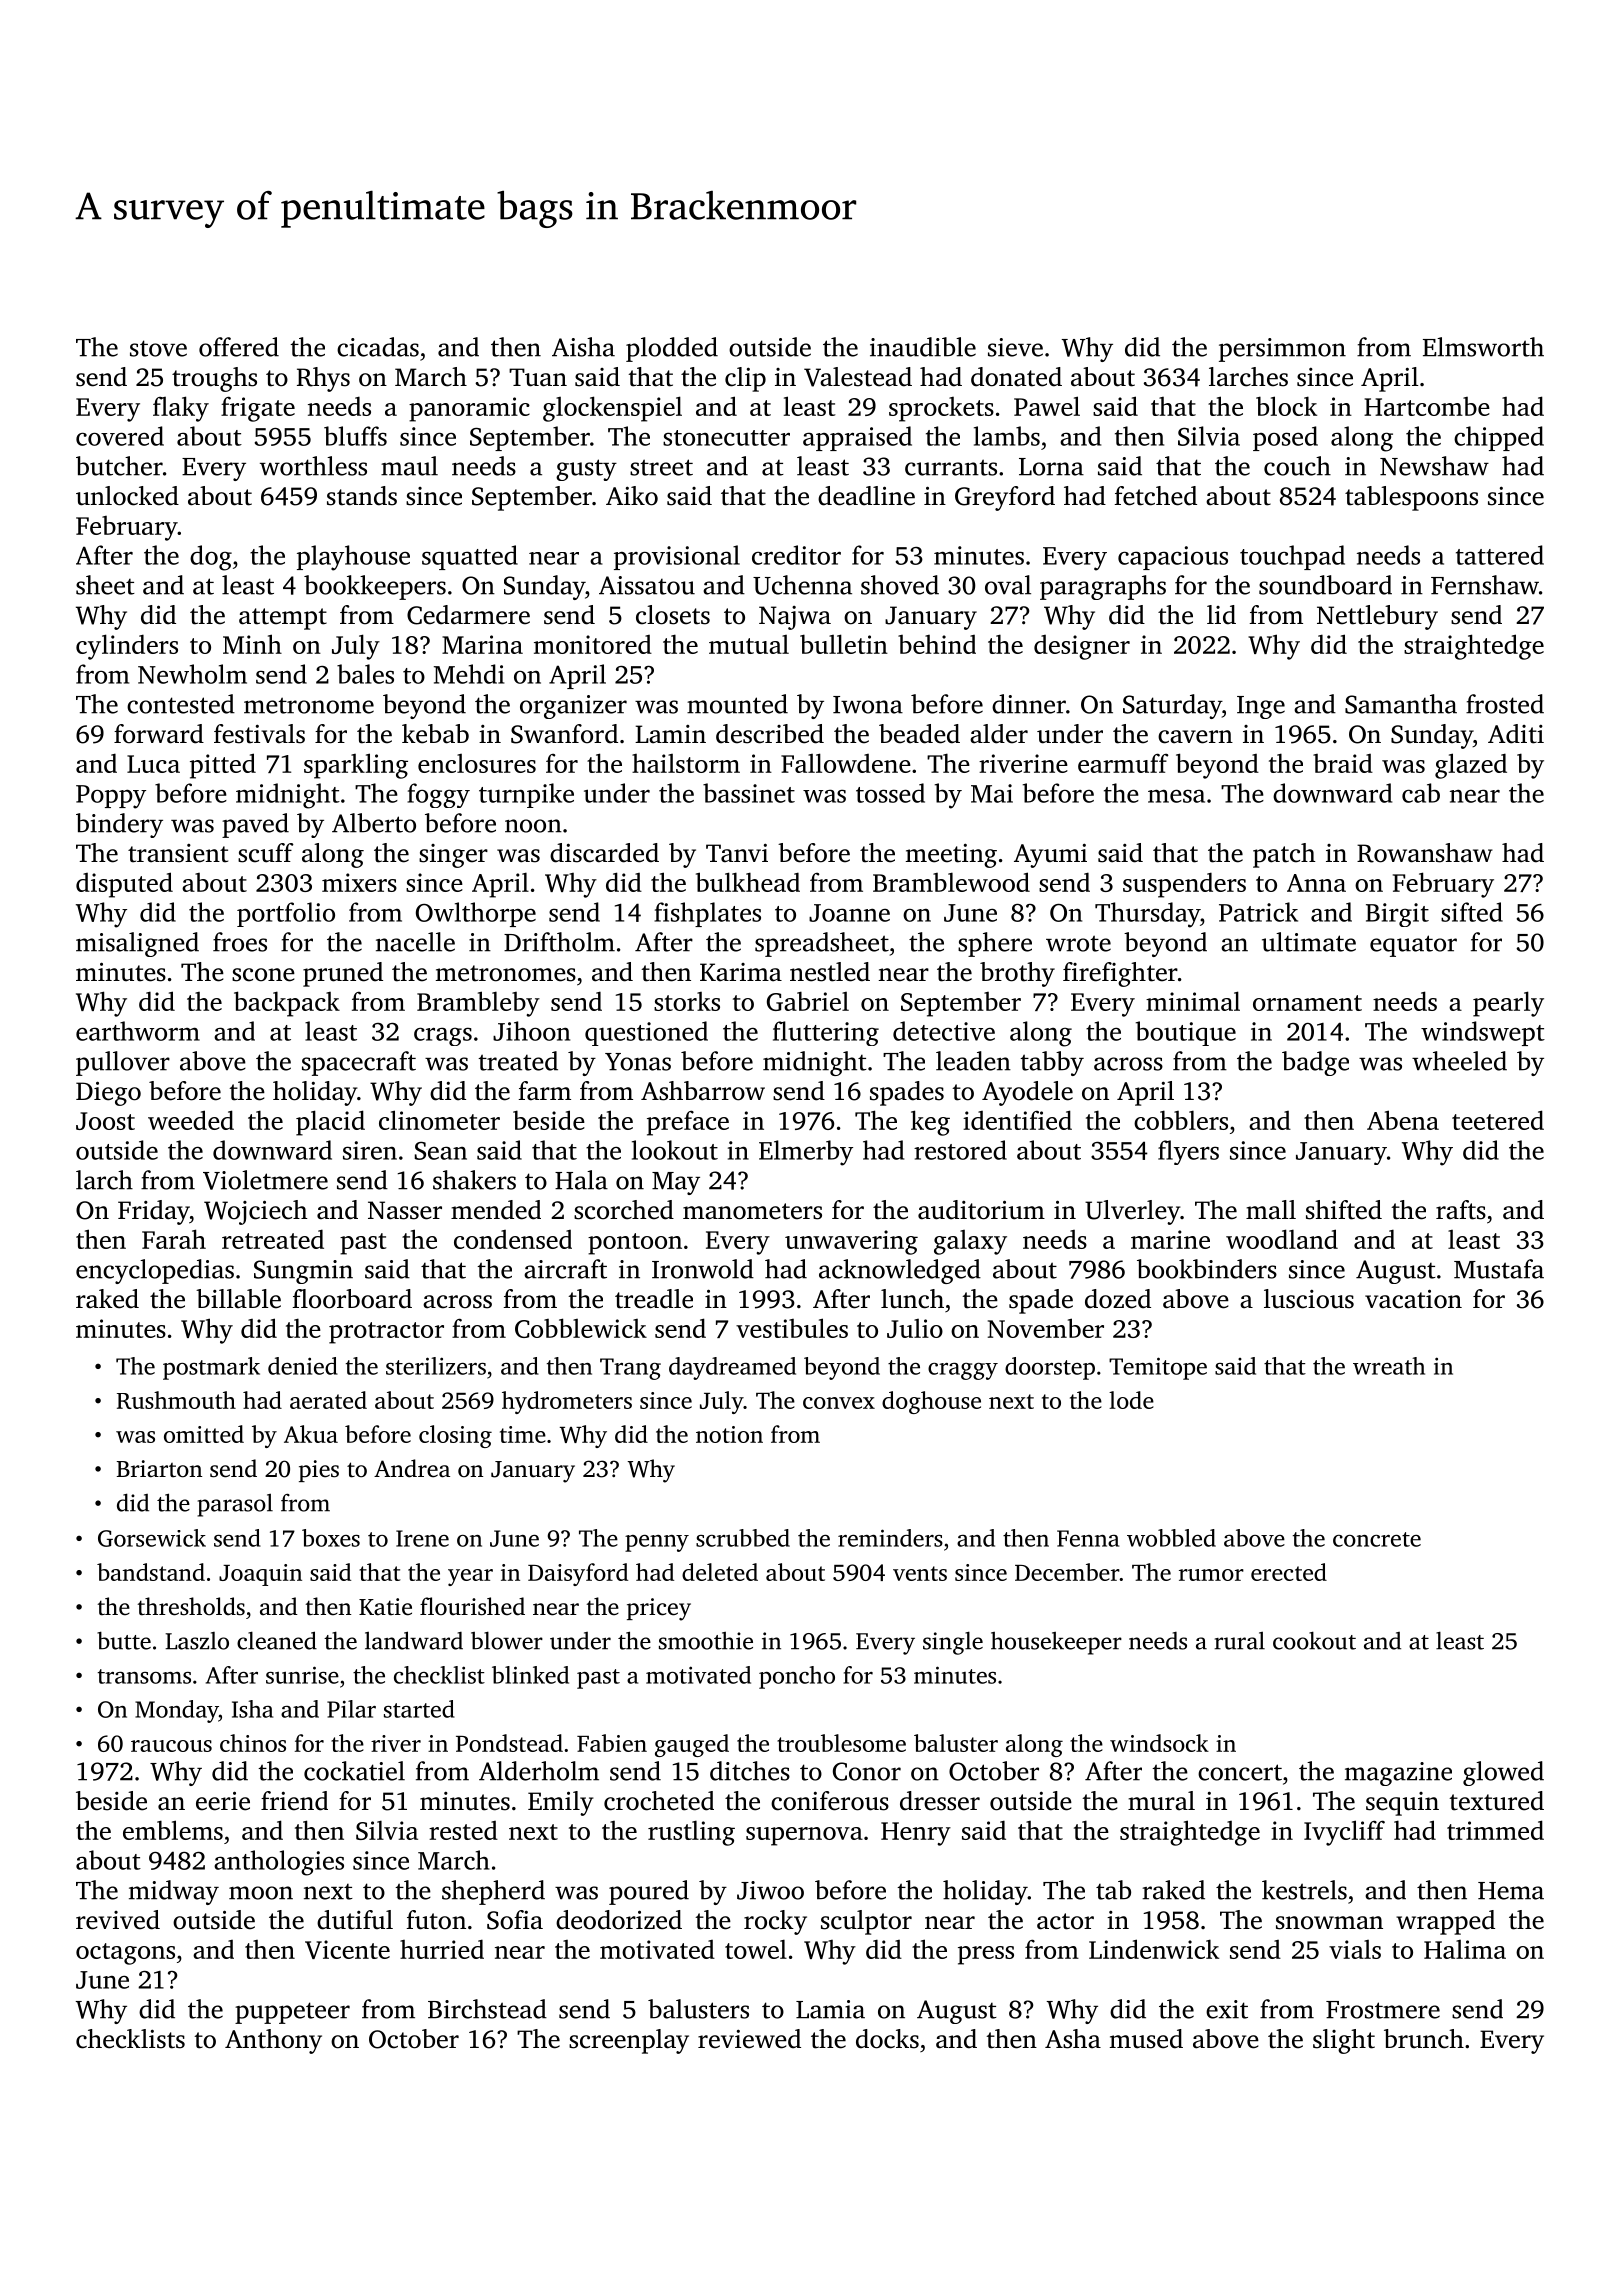 The width and height of the page is (1620, 2292). Describe the element at coordinates (538, 377) in the page. I see `Tuan` at that location.
